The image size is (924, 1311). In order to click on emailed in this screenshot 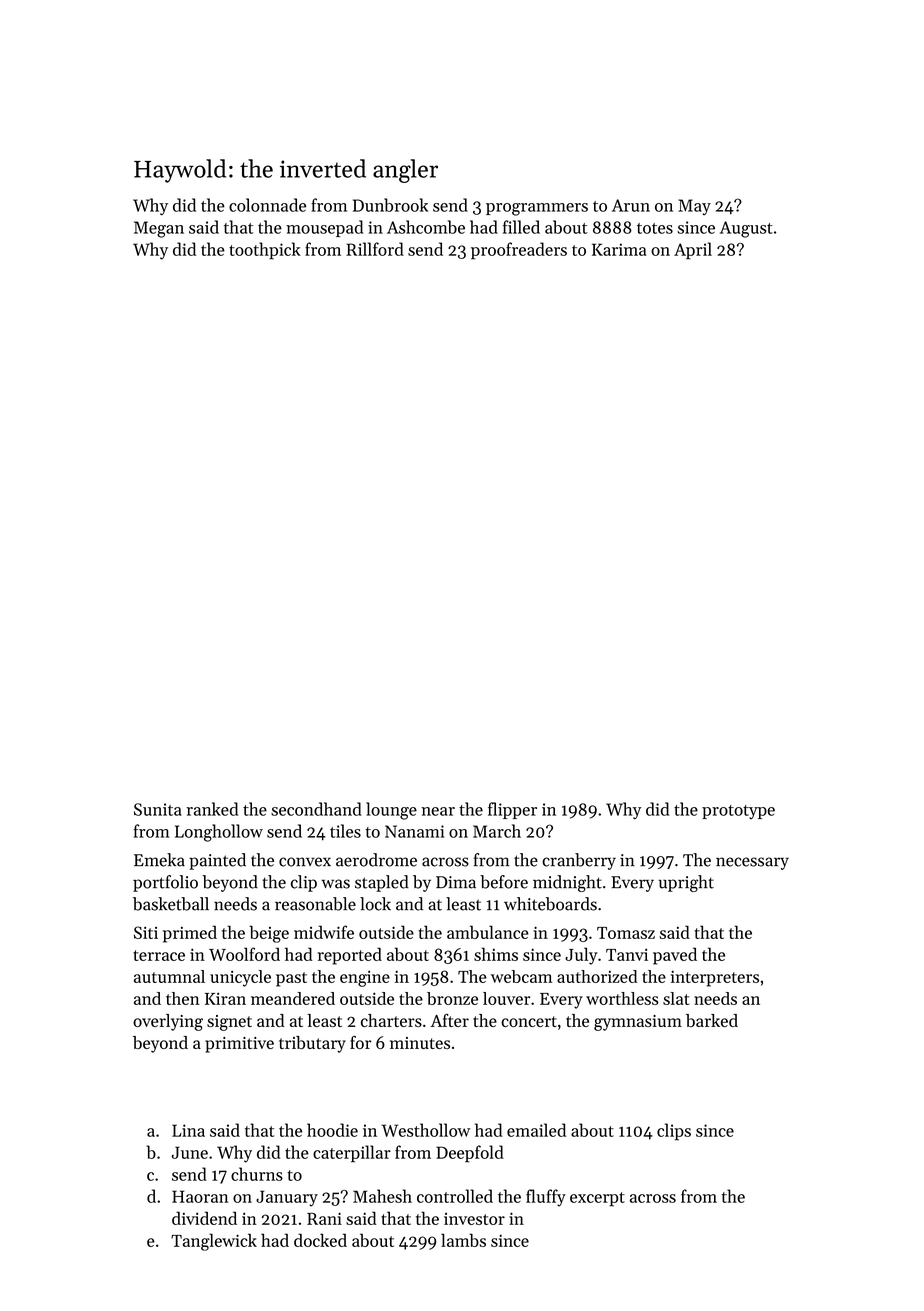, I will do `click(536, 1130)`.
